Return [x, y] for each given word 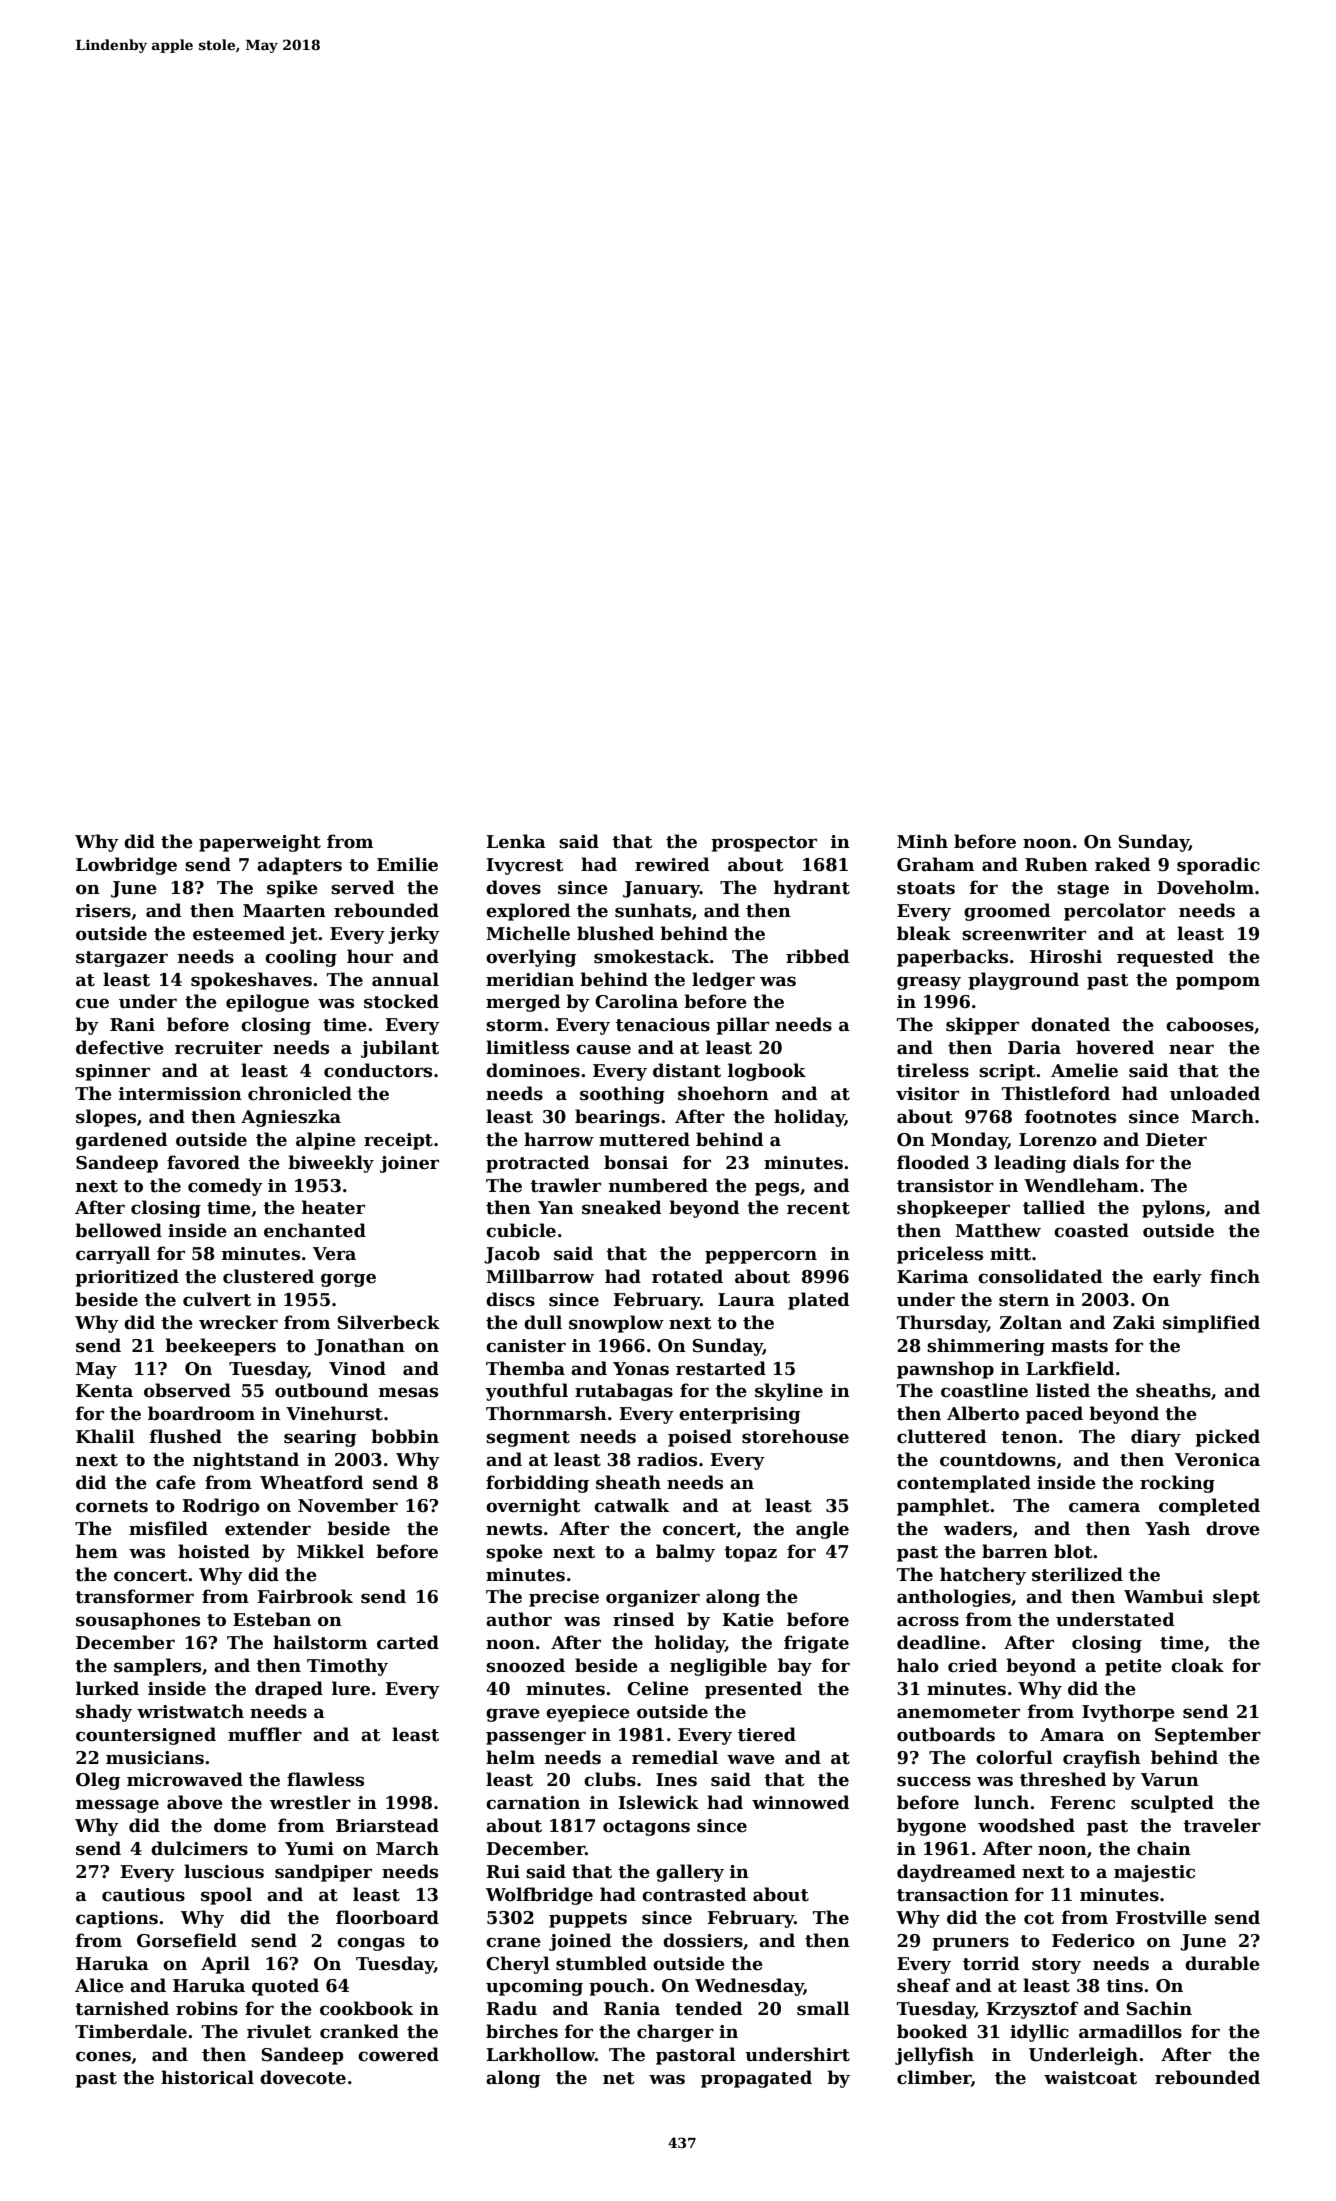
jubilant [400, 1049]
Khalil [105, 1436]
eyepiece [588, 1713]
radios [667, 1459]
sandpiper [323, 1873]
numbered [658, 1185]
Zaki [1134, 1322]
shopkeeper [953, 1209]
